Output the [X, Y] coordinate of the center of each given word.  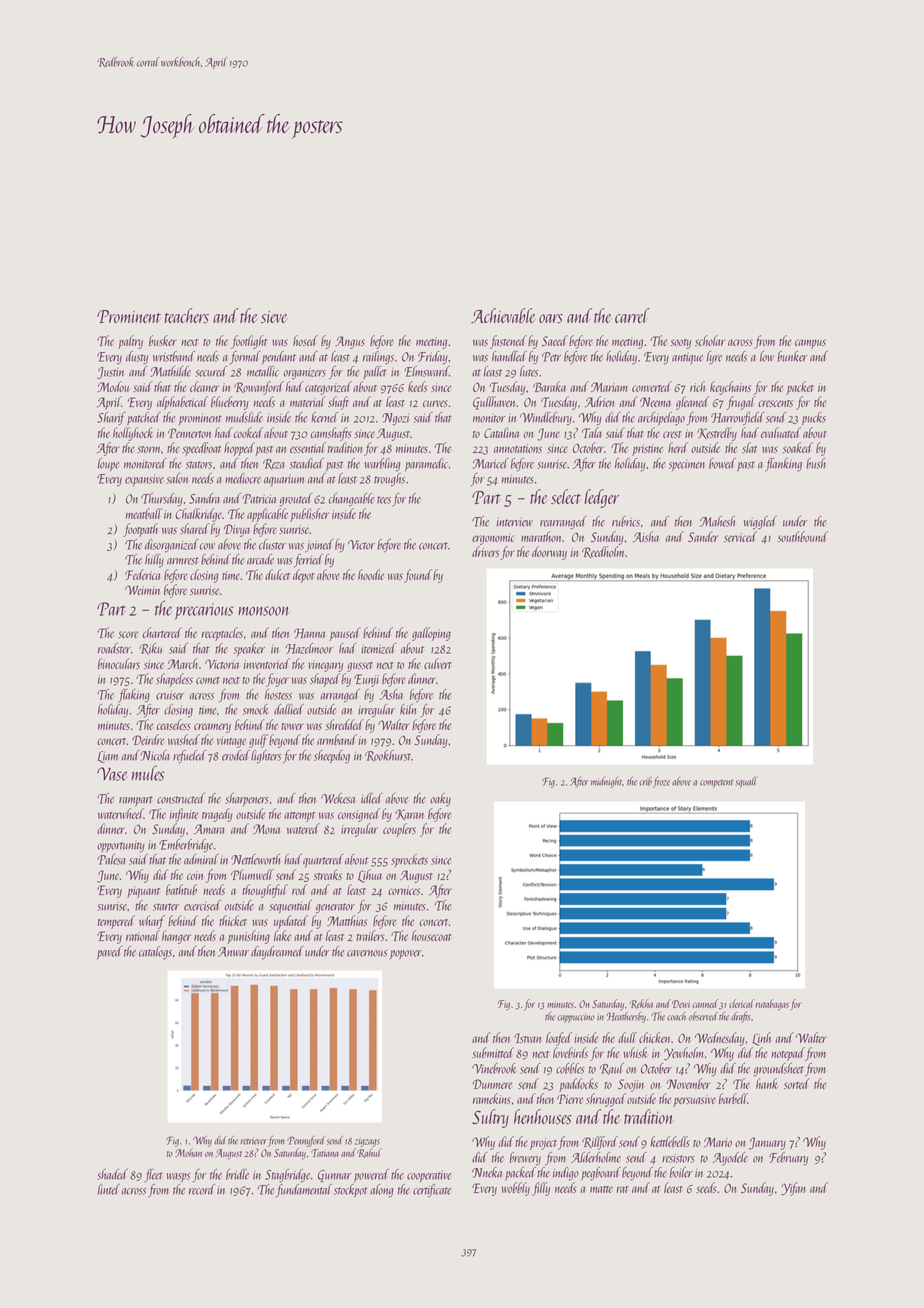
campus [810, 344]
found [418, 576]
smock [256, 709]
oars [551, 318]
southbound [803, 536]
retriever [254, 1141]
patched [144, 418]
